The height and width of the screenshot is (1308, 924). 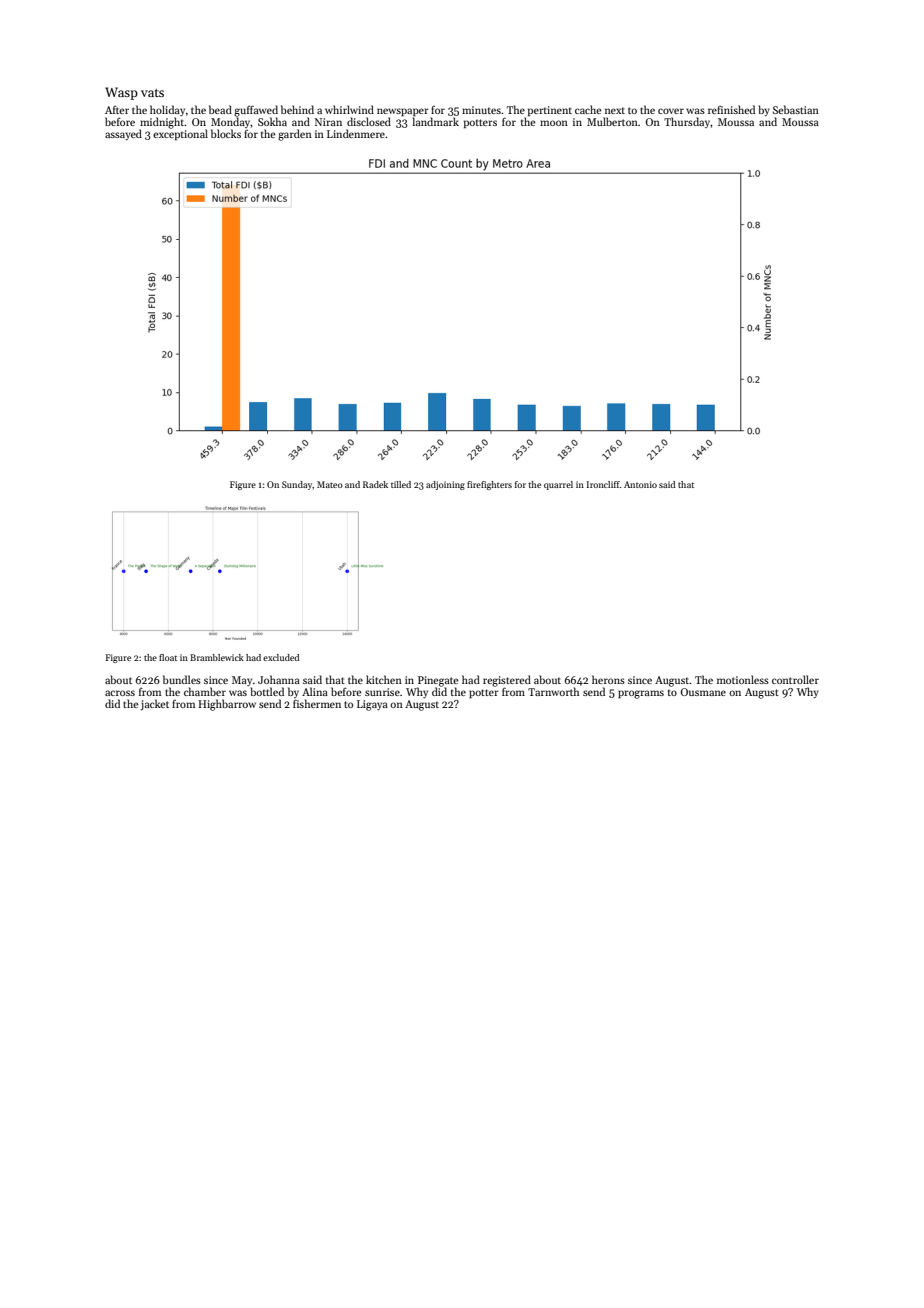 What do you see at coordinates (372, 705) in the screenshot?
I see `Ligaya` at bounding box center [372, 705].
